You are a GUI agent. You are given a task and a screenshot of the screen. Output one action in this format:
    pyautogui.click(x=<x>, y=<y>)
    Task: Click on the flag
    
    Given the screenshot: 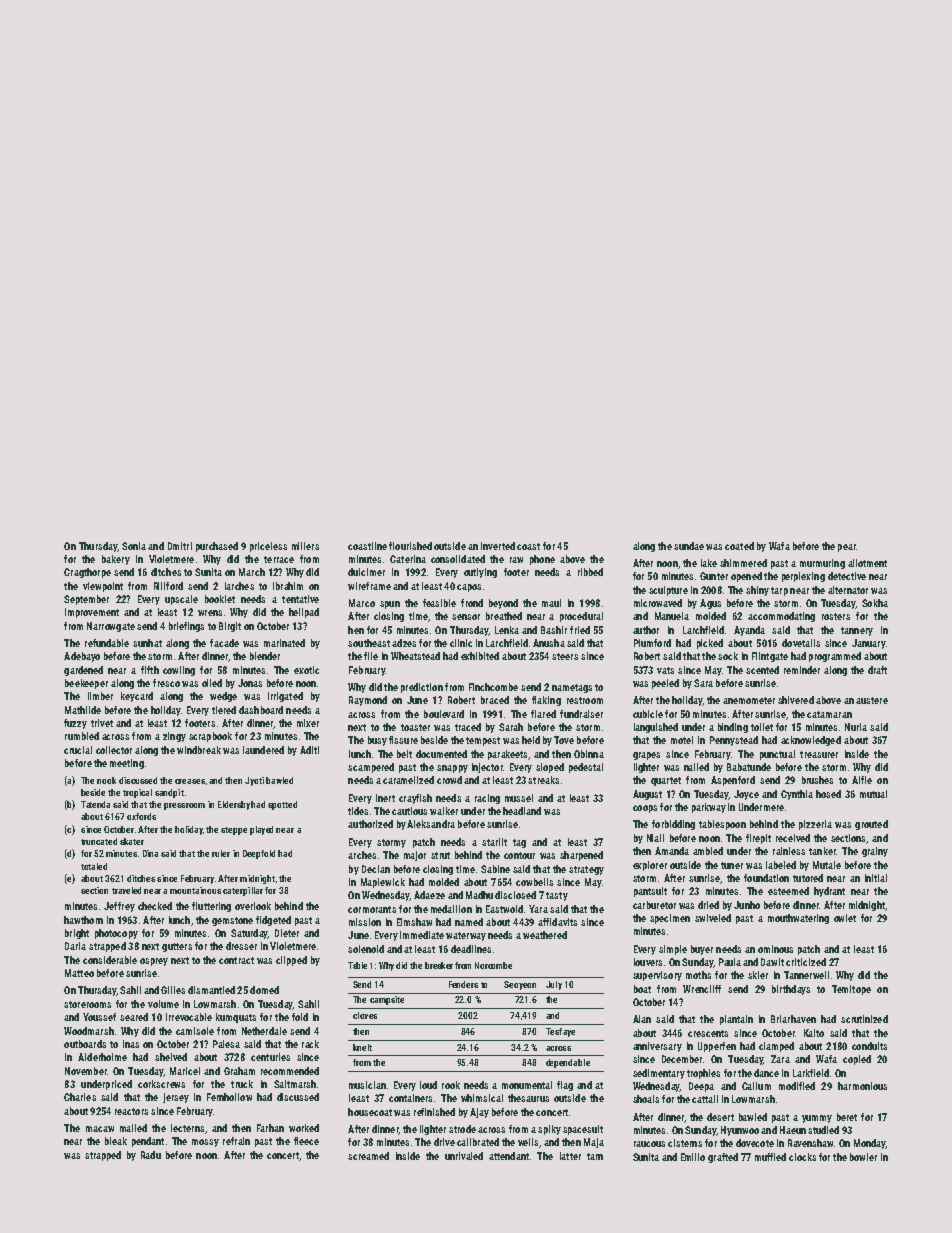 What is the action you would take?
    pyautogui.click(x=565, y=1086)
